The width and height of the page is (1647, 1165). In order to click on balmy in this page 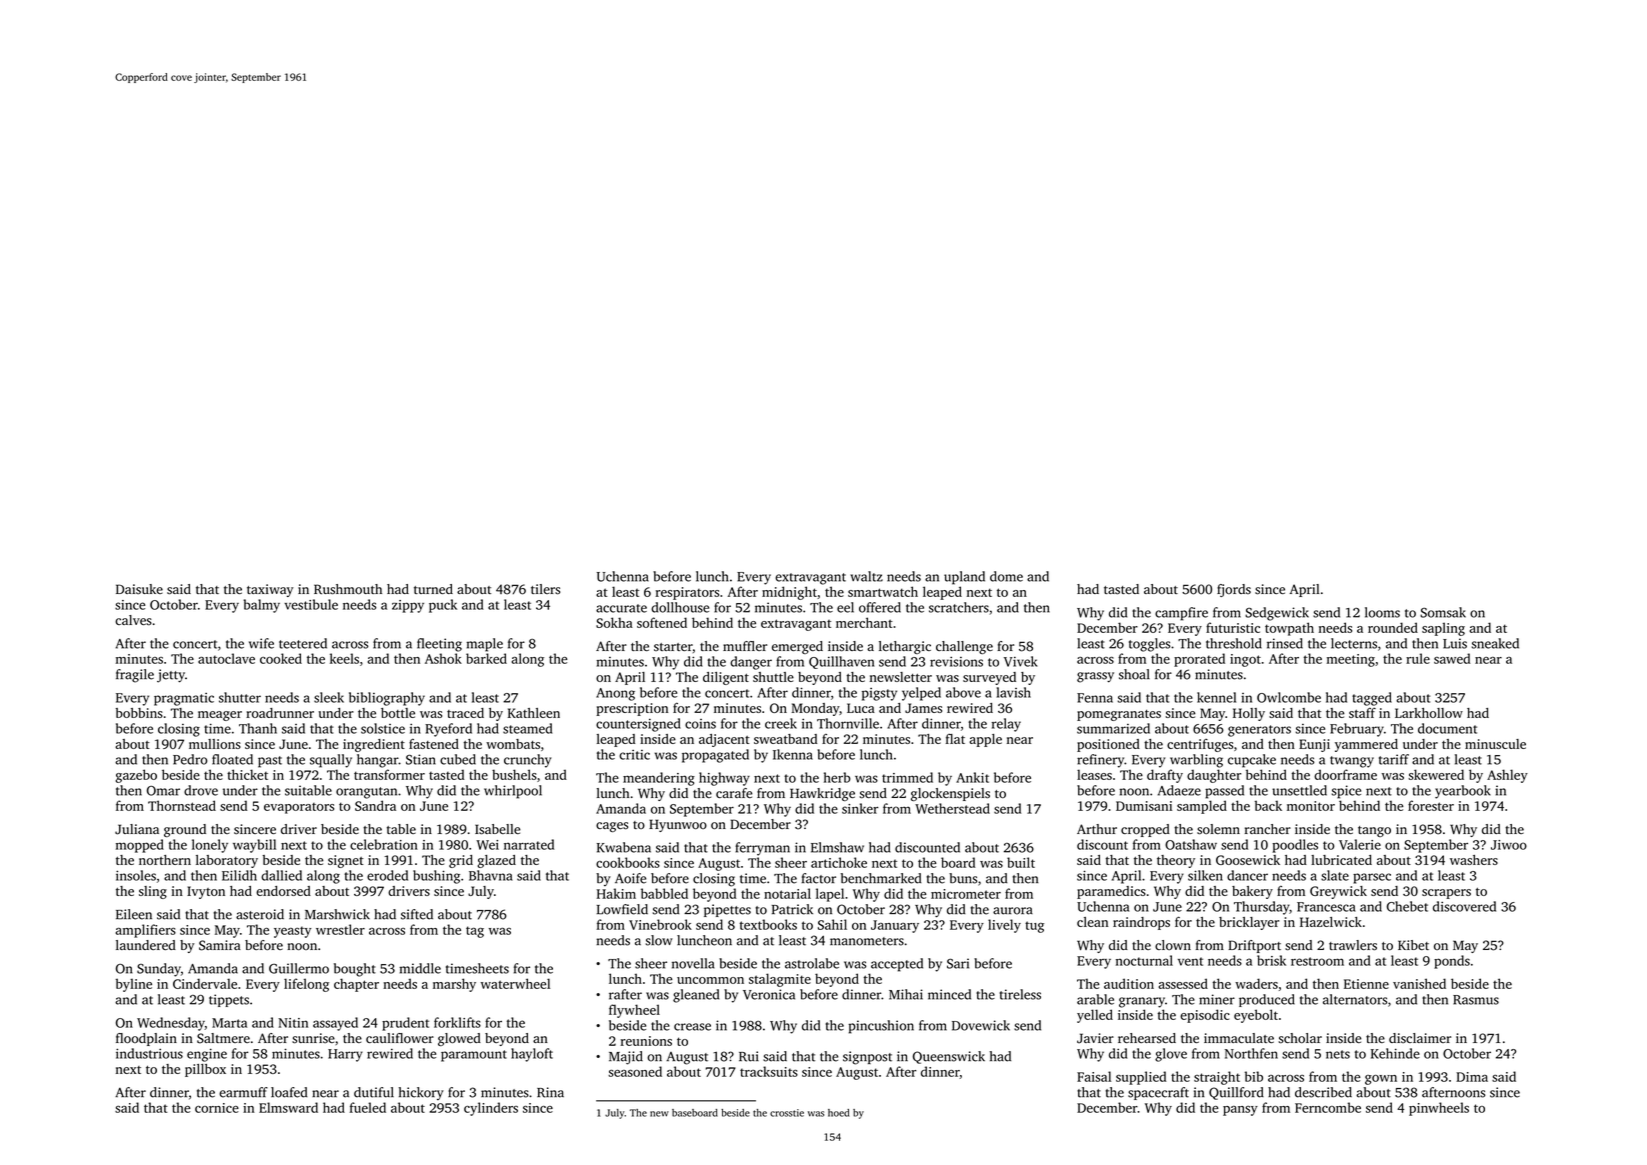, I will do `click(262, 606)`.
